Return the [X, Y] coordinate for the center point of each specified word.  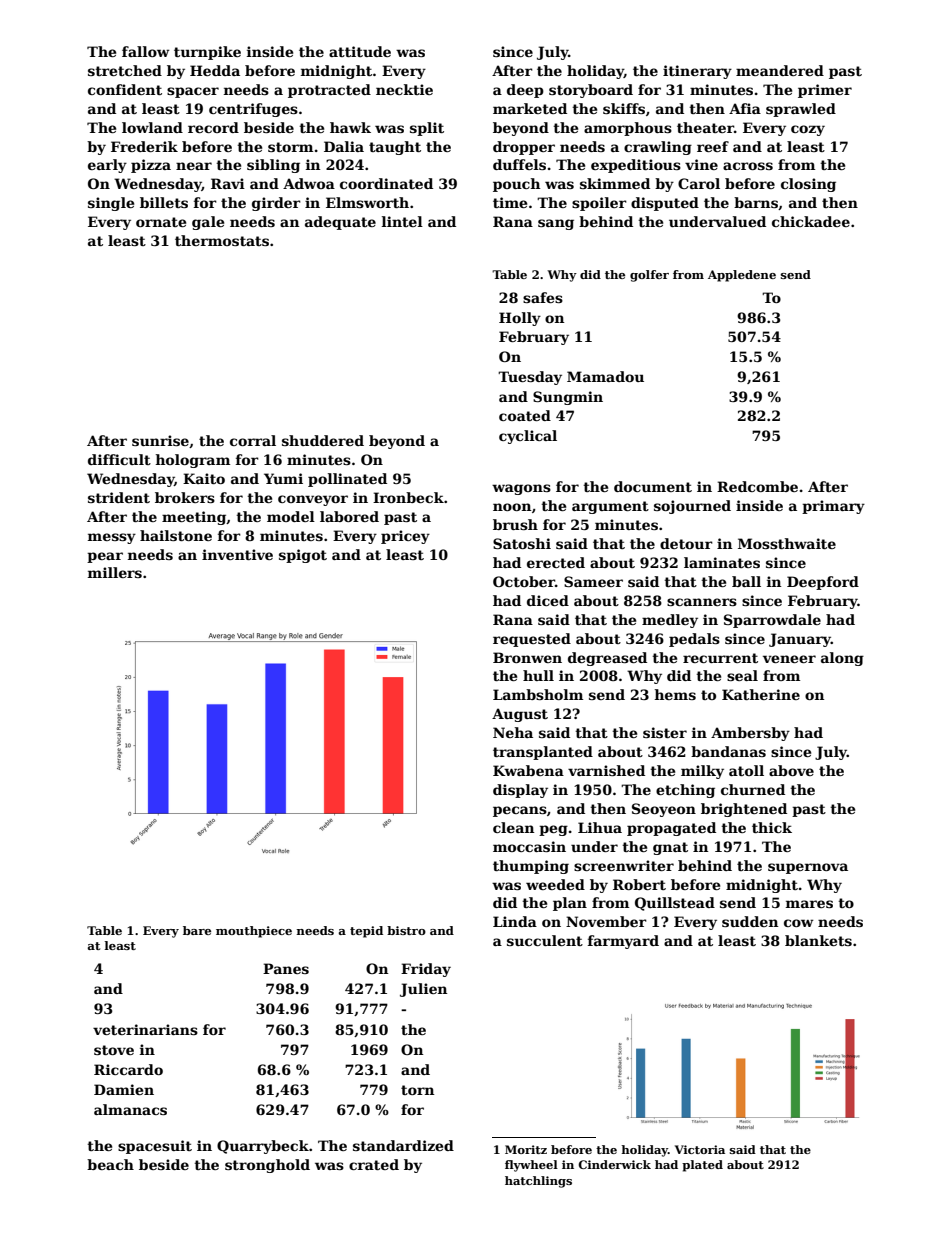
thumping [531, 867]
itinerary [697, 72]
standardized [403, 1145]
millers [115, 572]
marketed [530, 108]
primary [833, 507]
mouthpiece [254, 932]
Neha [513, 732]
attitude [360, 51]
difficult [119, 459]
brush [515, 524]
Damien [124, 1089]
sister [665, 732]
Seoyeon [664, 810]
